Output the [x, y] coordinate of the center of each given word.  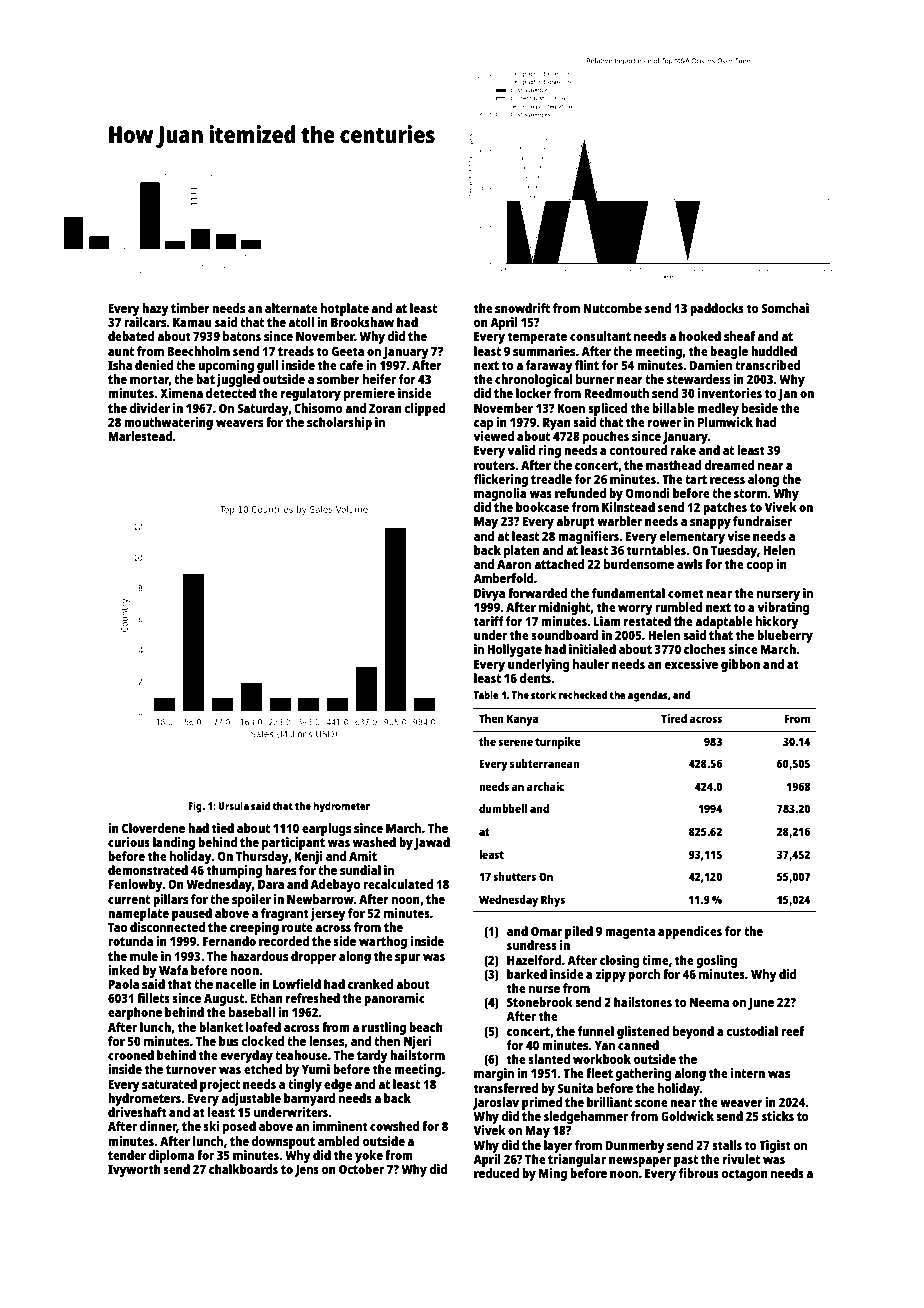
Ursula [233, 805]
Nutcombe [612, 308]
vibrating [783, 608]
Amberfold [503, 578]
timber [190, 308]
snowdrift [522, 308]
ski [211, 1126]
